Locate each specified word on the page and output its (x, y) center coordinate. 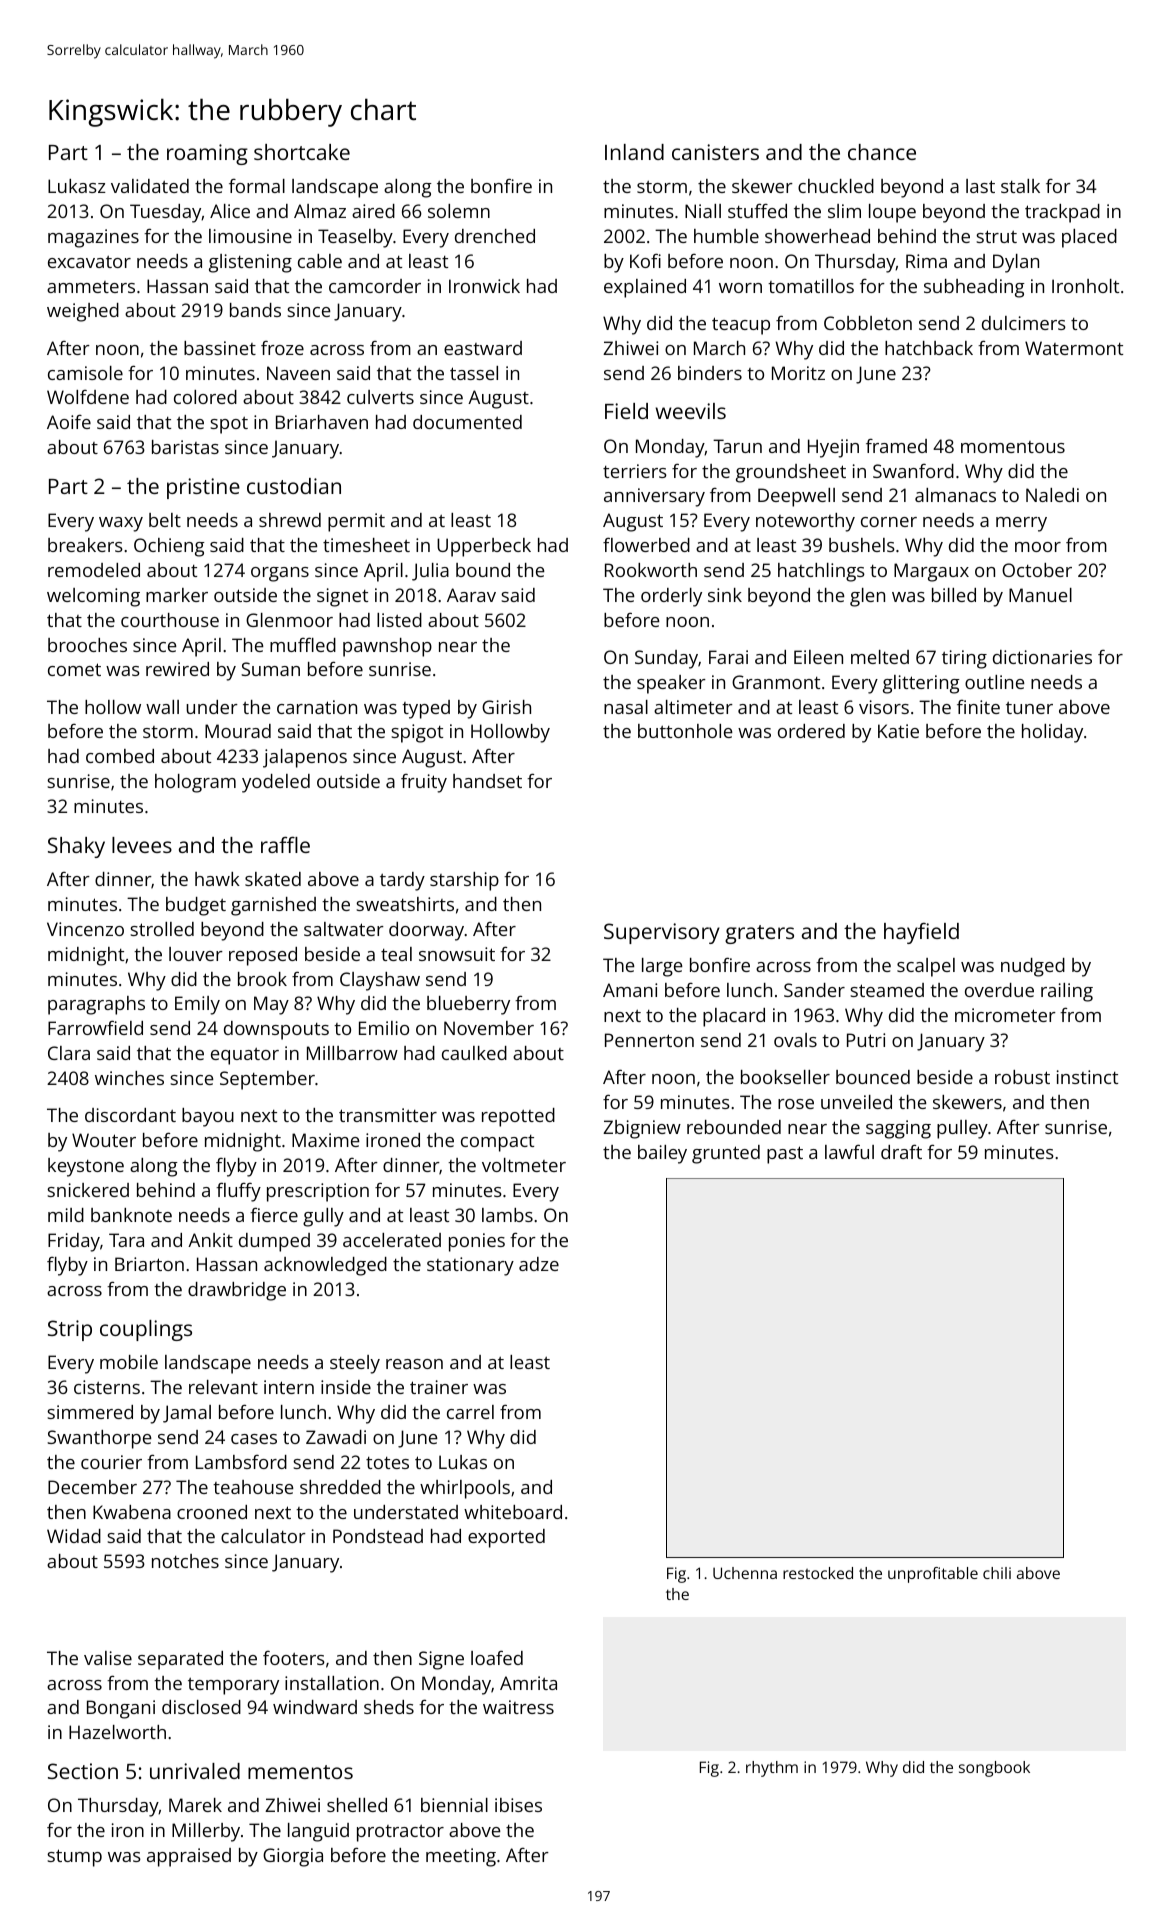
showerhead (817, 236)
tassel (474, 373)
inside (346, 1387)
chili (997, 1573)
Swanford (913, 471)
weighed (83, 312)
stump (74, 1858)
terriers (635, 471)
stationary (470, 1266)
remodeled (94, 570)
